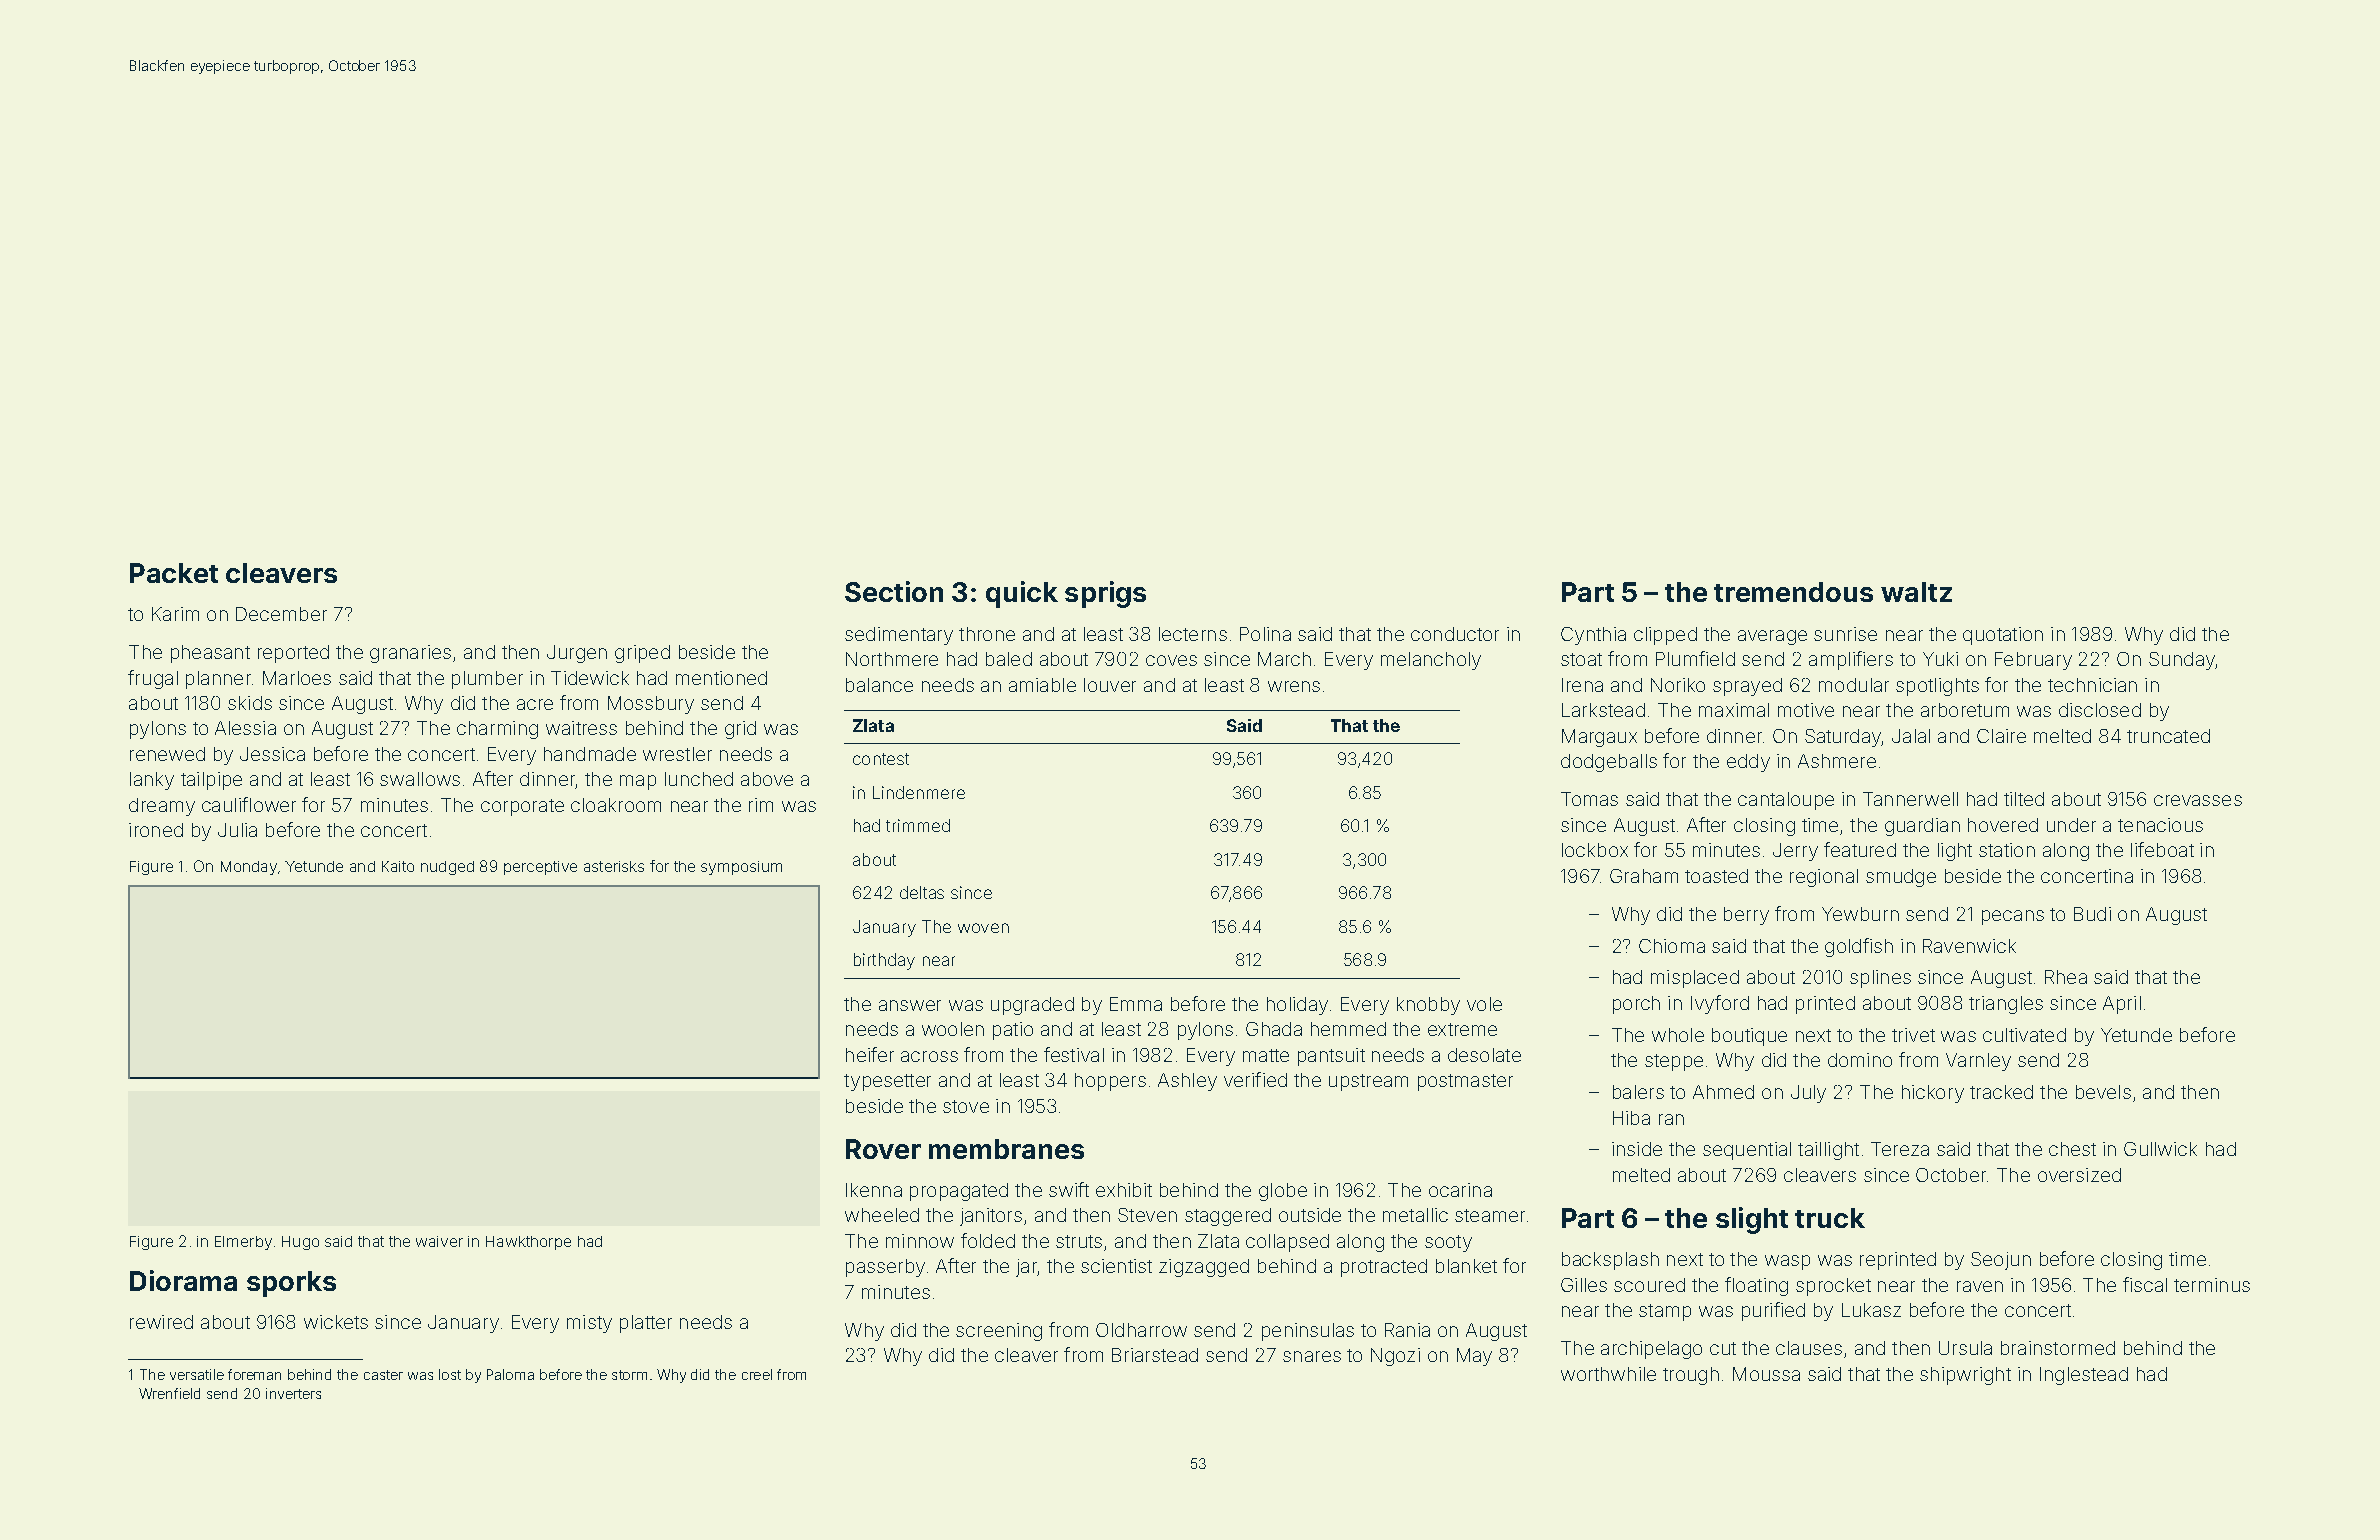 This screenshot has width=2380, height=1540. Describe the element at coordinates (757, 1374) in the screenshot. I see `creel` at that location.
